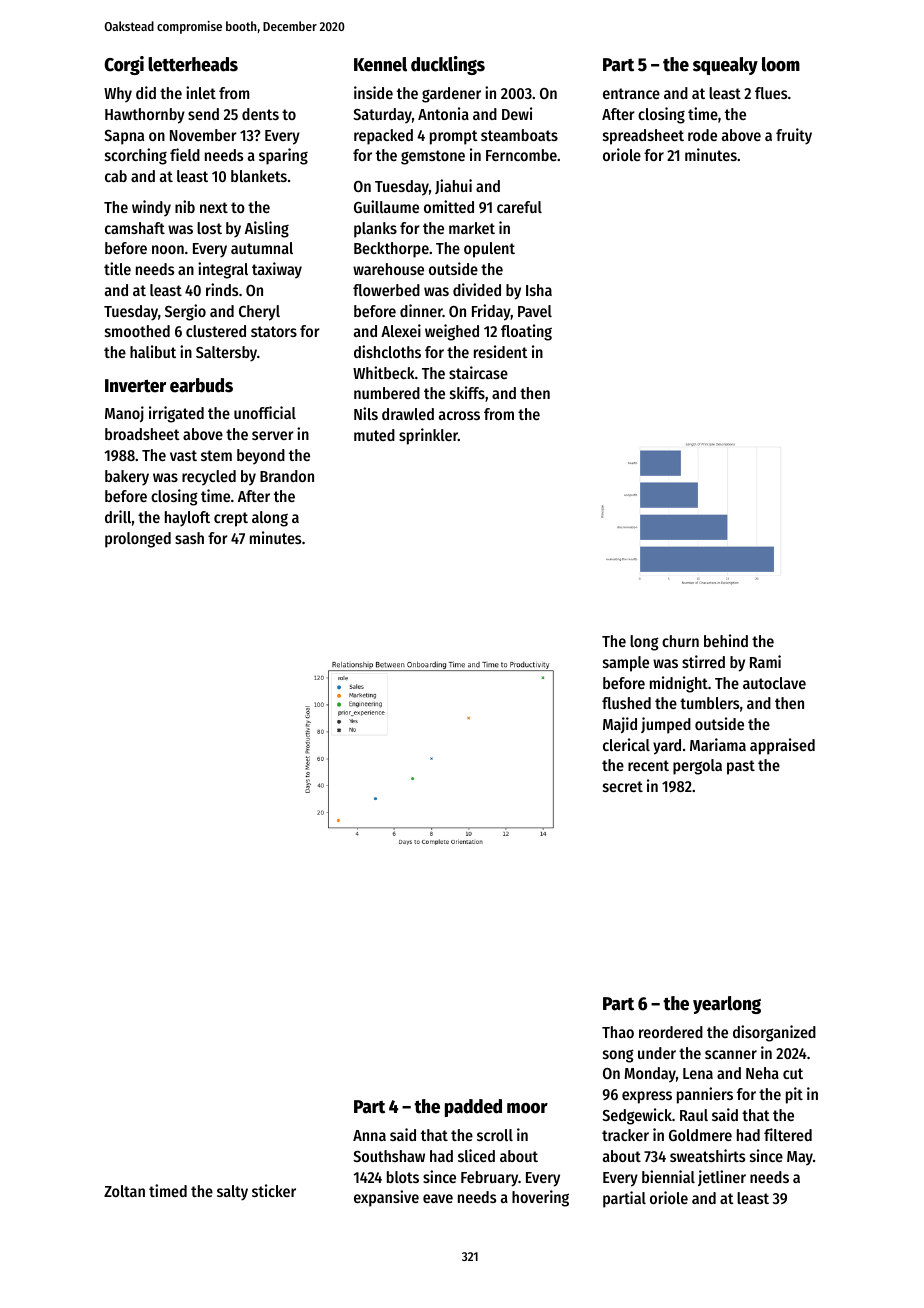 The width and height of the document is (924, 1308). Describe the element at coordinates (232, 1193) in the document. I see `salty` at that location.
